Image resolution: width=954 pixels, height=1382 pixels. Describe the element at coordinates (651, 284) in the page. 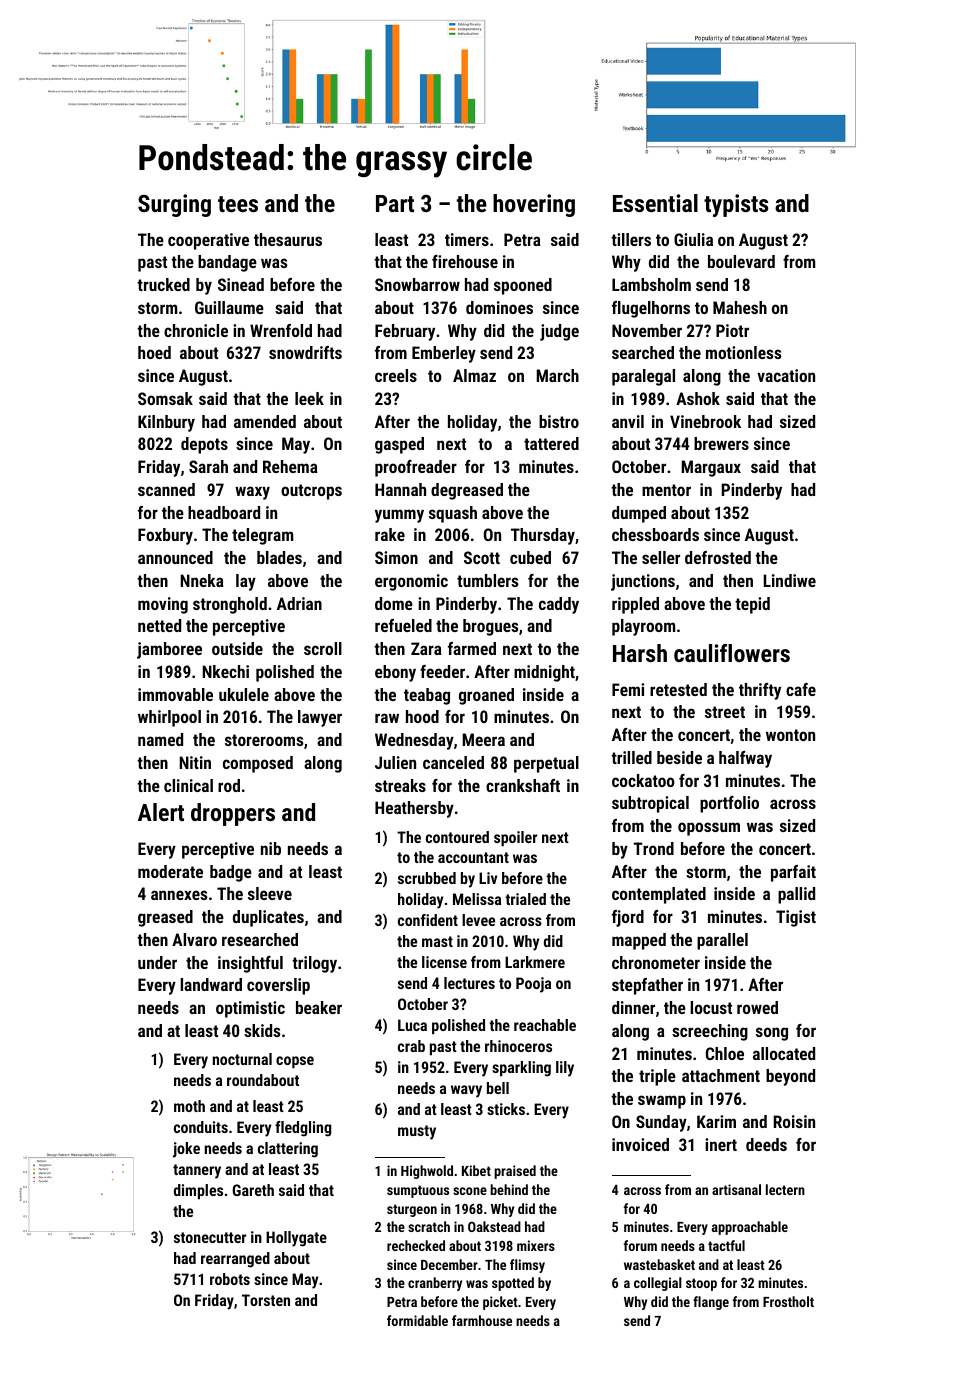

I see `Lambsholm` at that location.
